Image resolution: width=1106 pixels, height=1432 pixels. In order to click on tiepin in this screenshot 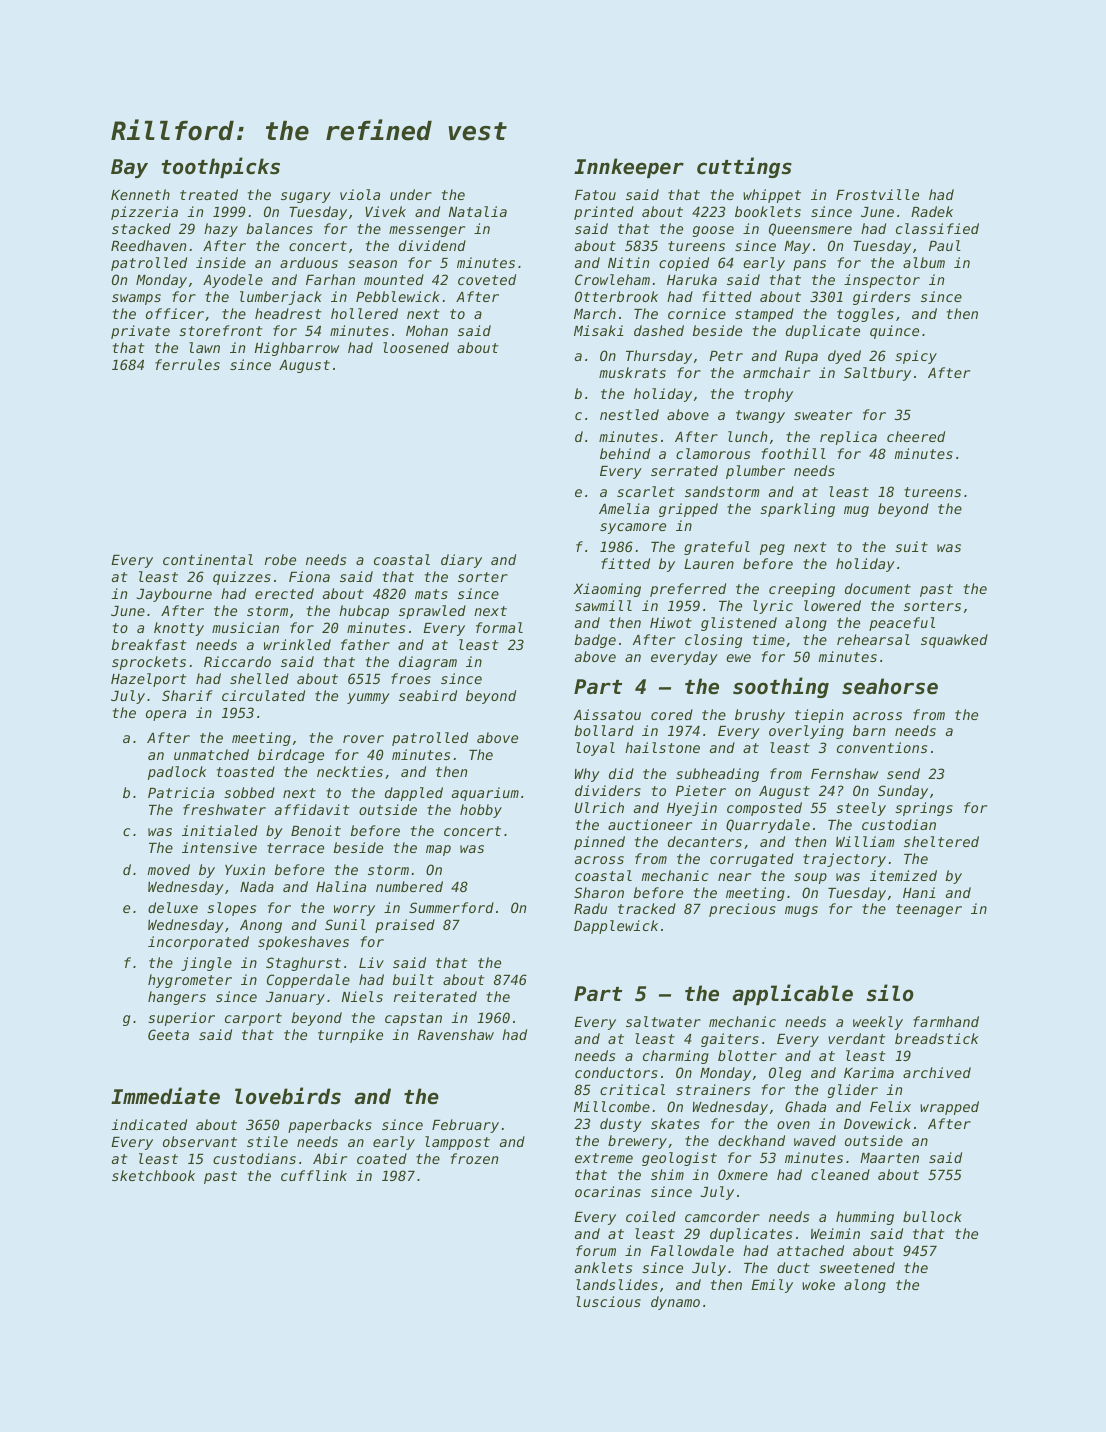, I will do `click(819, 716)`.
